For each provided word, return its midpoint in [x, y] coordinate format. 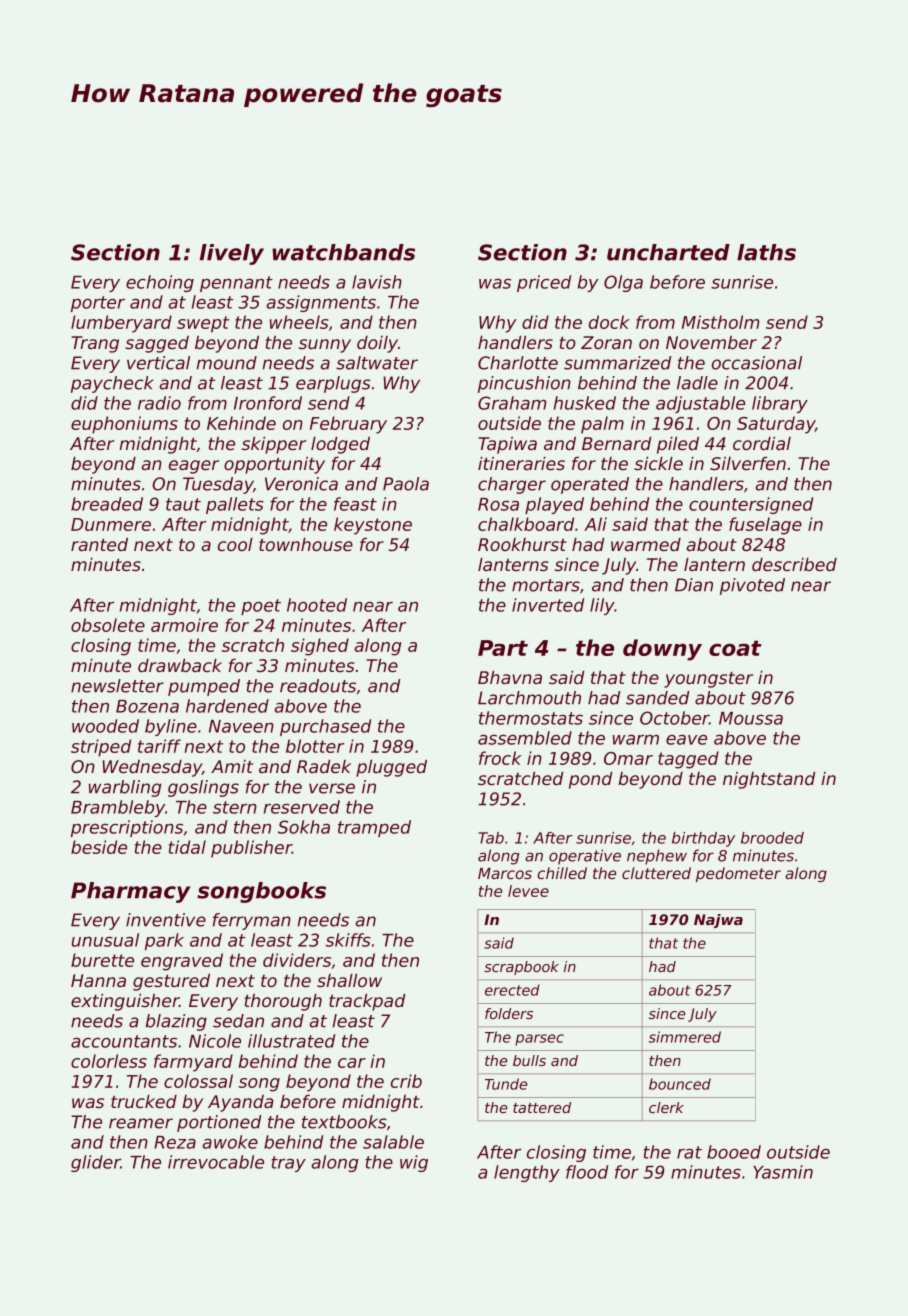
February [348, 425]
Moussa [751, 718]
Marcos [505, 873]
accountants [124, 1041]
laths [766, 252]
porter [98, 304]
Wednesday [152, 768]
